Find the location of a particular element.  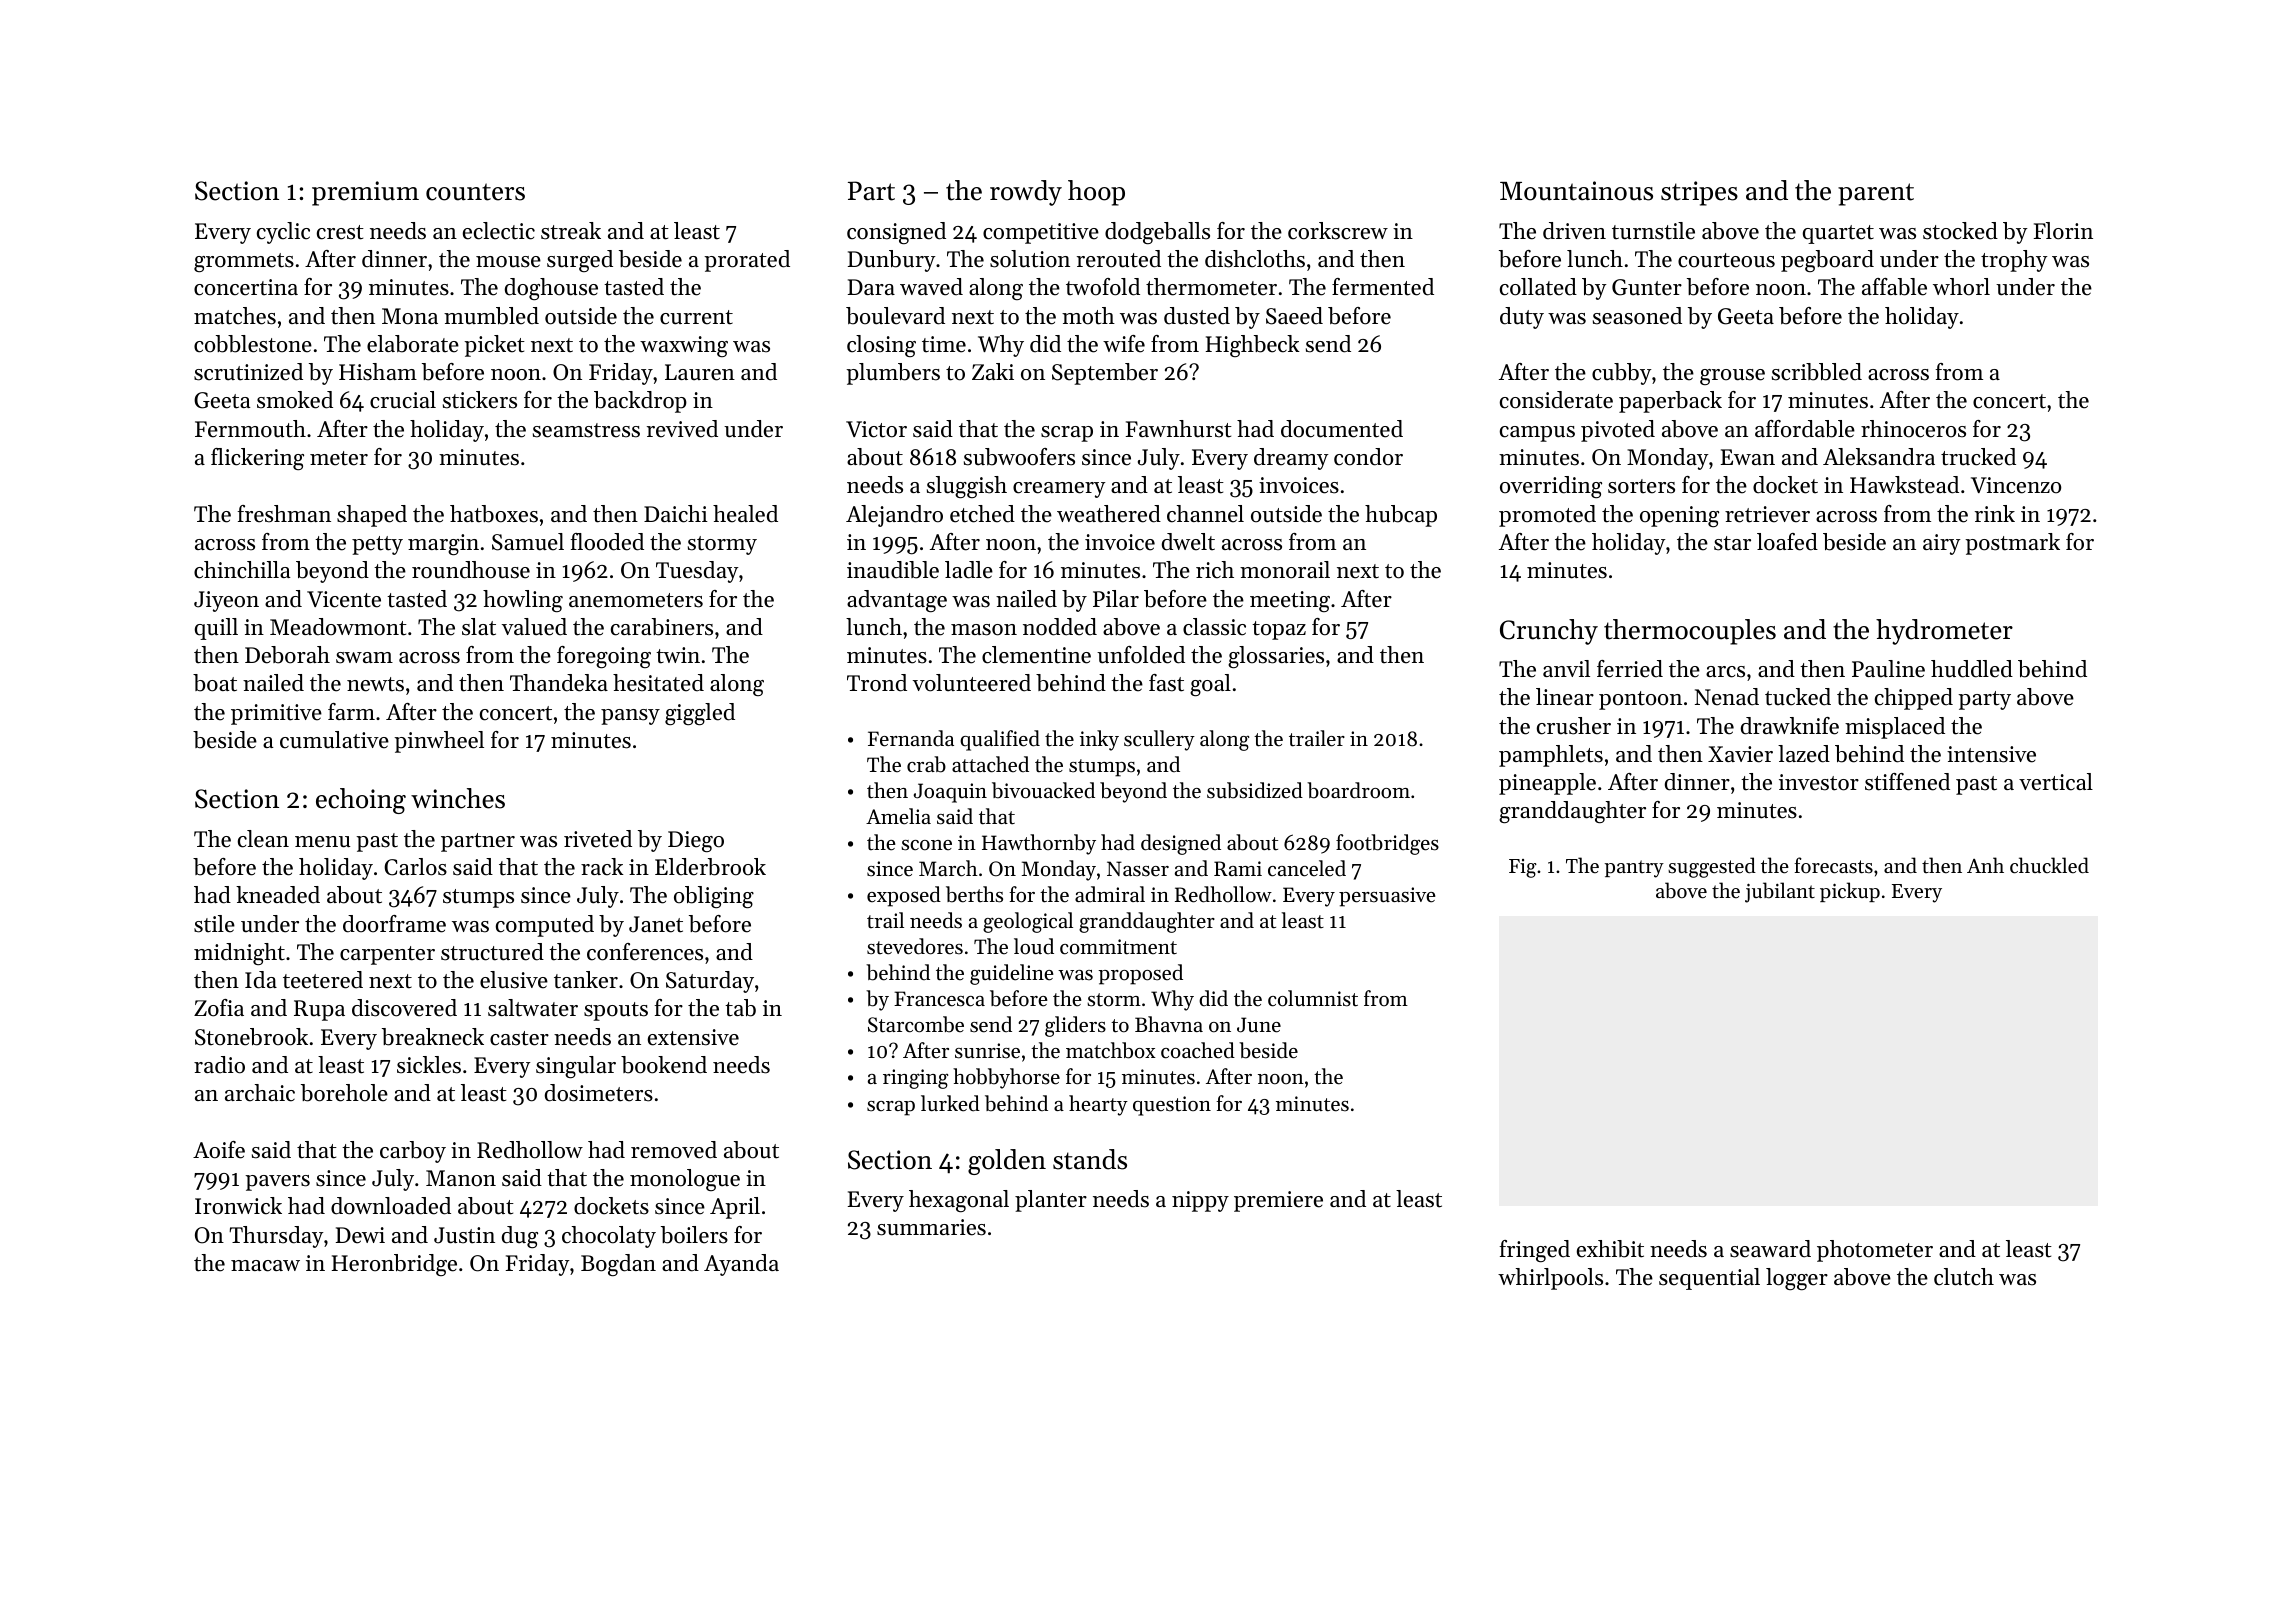

columnist is located at coordinates (1313, 998).
